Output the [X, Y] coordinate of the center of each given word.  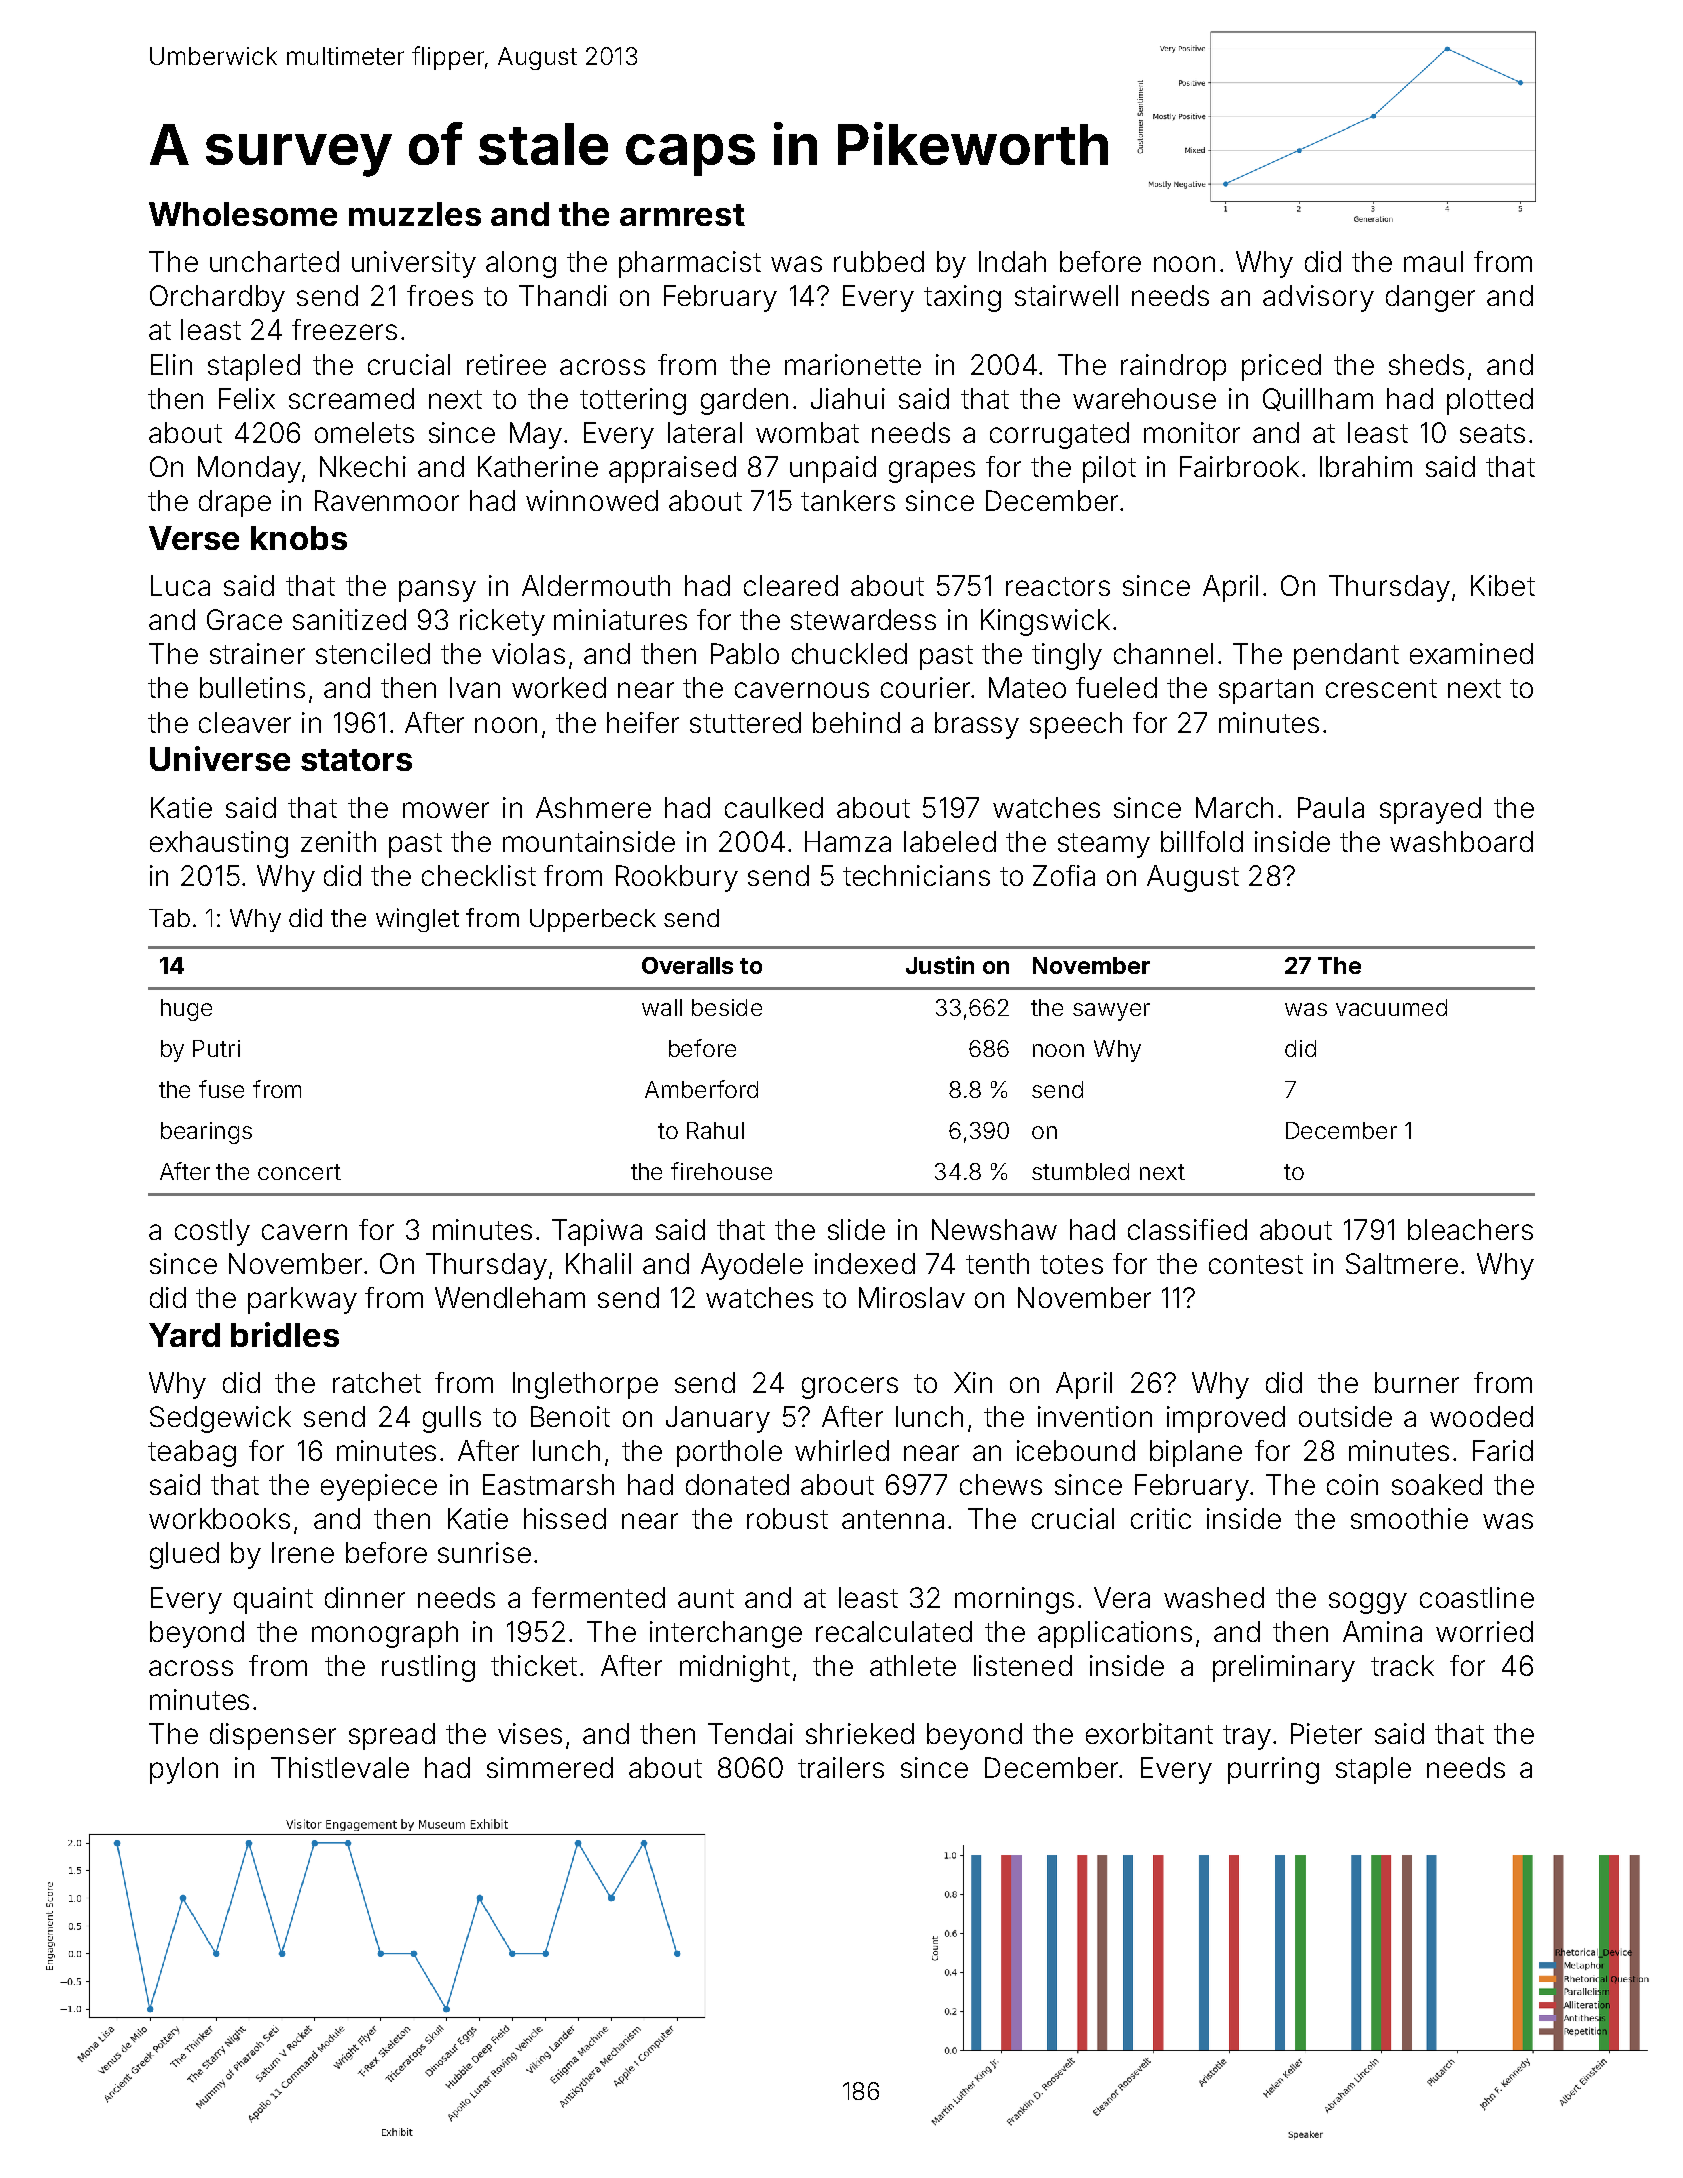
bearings [206, 1133]
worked [559, 687]
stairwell [1066, 295]
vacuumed [1391, 1007]
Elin [171, 364]
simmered [550, 1767]
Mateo [1027, 687]
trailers [841, 1767]
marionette [853, 364]
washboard [1461, 841]
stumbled [1080, 1171]
